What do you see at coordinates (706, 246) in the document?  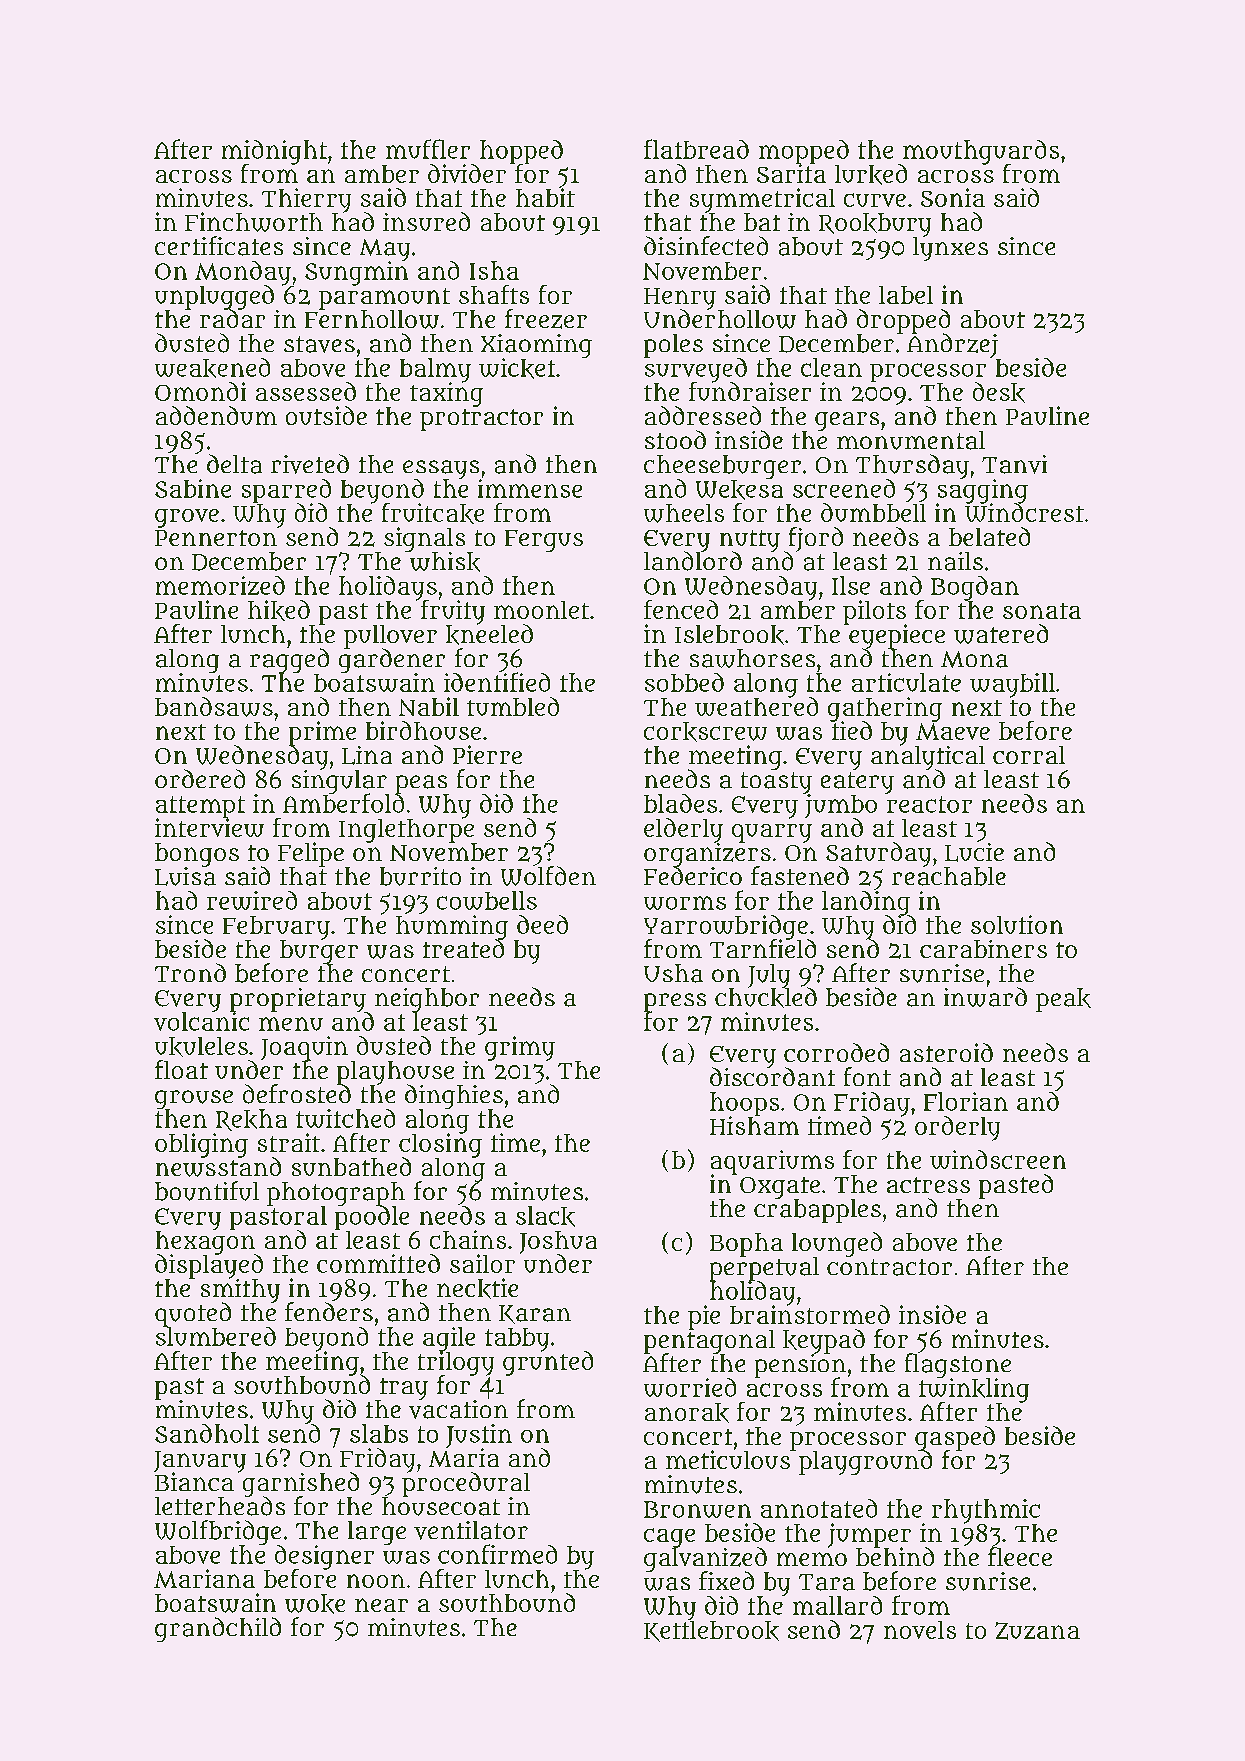 I see `disinfected` at bounding box center [706, 246].
